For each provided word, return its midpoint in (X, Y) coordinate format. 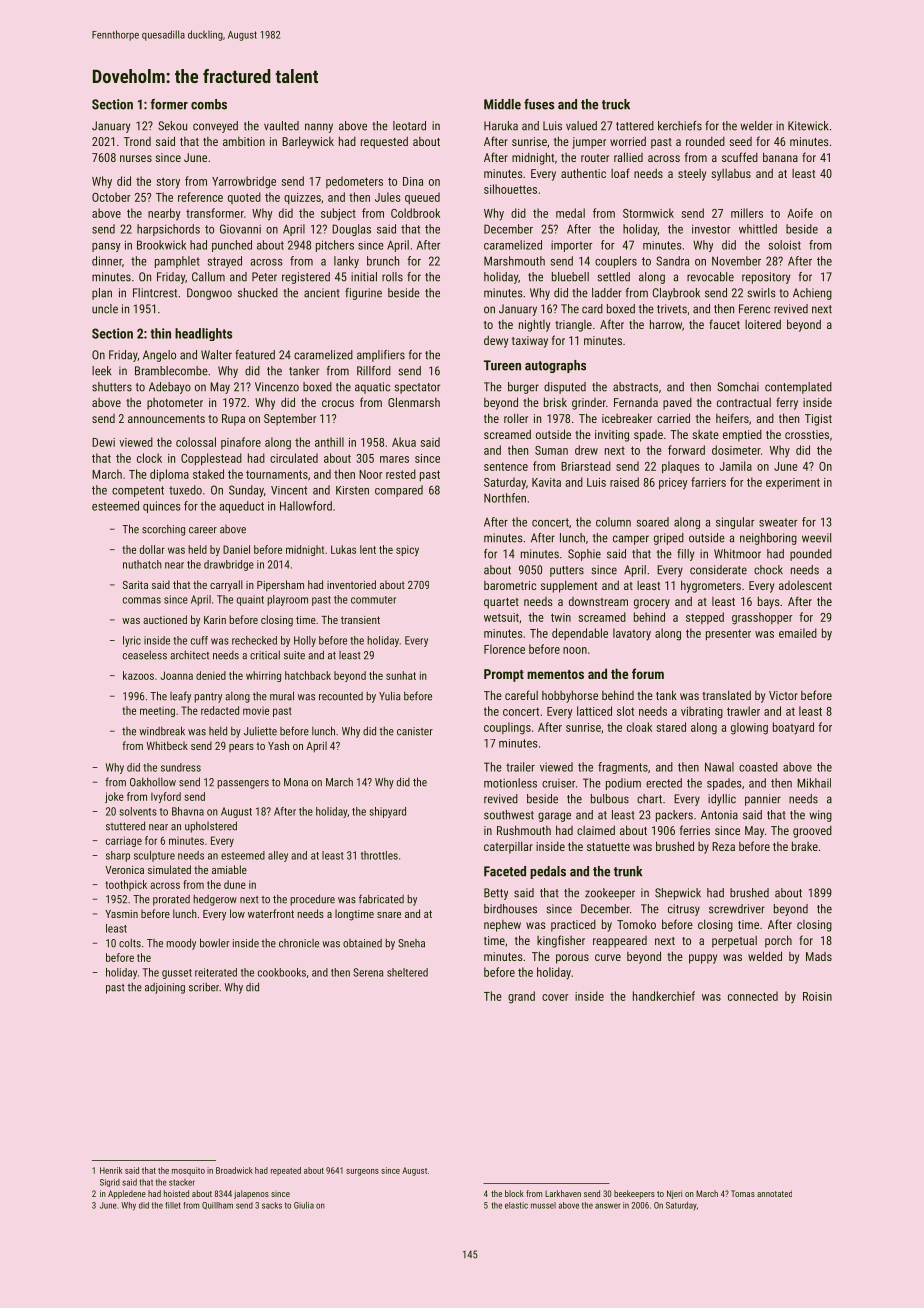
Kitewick (808, 126)
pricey (673, 484)
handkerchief (664, 996)
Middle (502, 104)
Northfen (505, 498)
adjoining (165, 988)
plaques (680, 467)
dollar (152, 549)
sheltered (407, 972)
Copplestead (211, 459)
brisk (555, 402)
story (168, 183)
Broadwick (234, 1170)
